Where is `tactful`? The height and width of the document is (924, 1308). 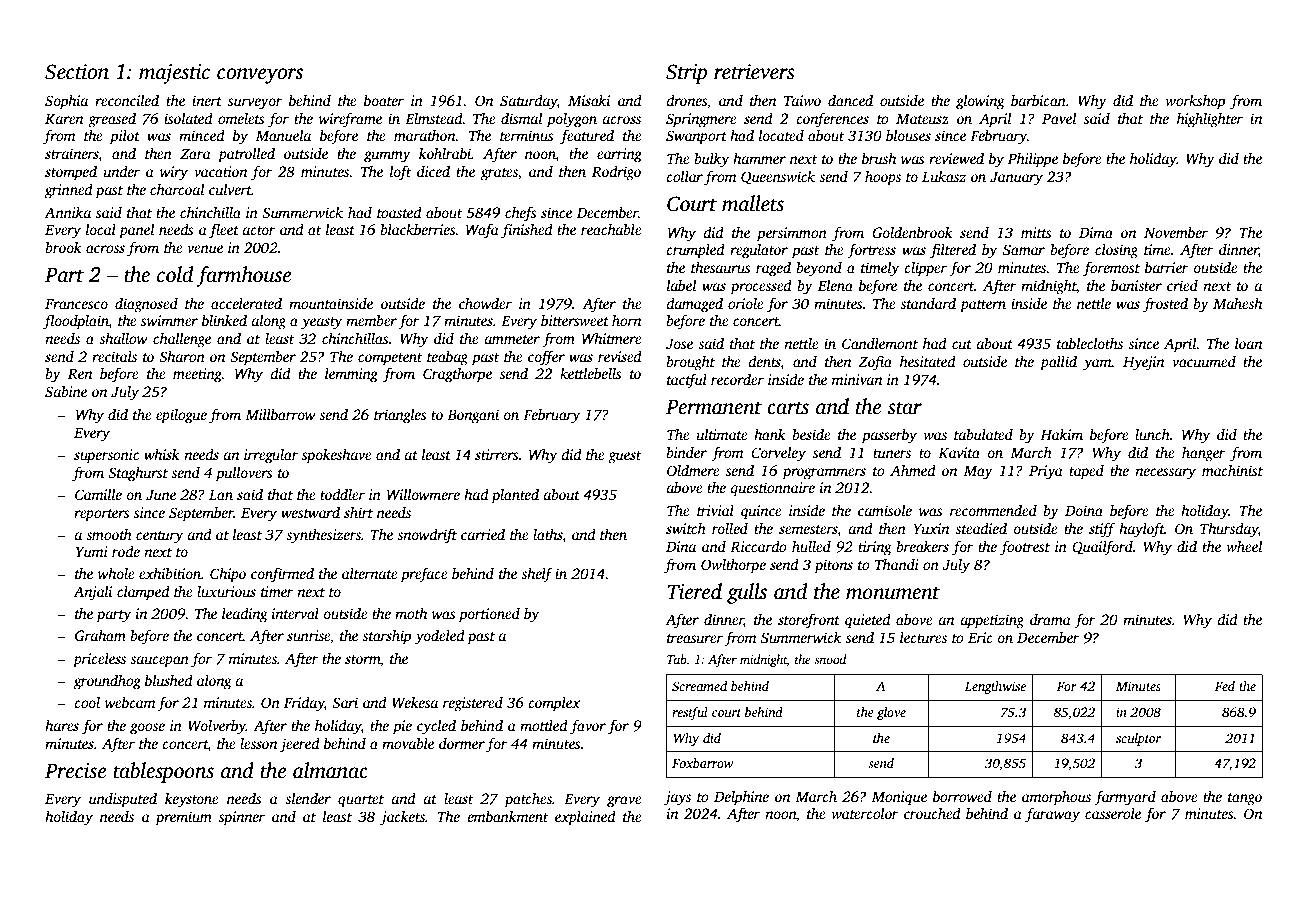
tactful is located at coordinates (687, 381).
